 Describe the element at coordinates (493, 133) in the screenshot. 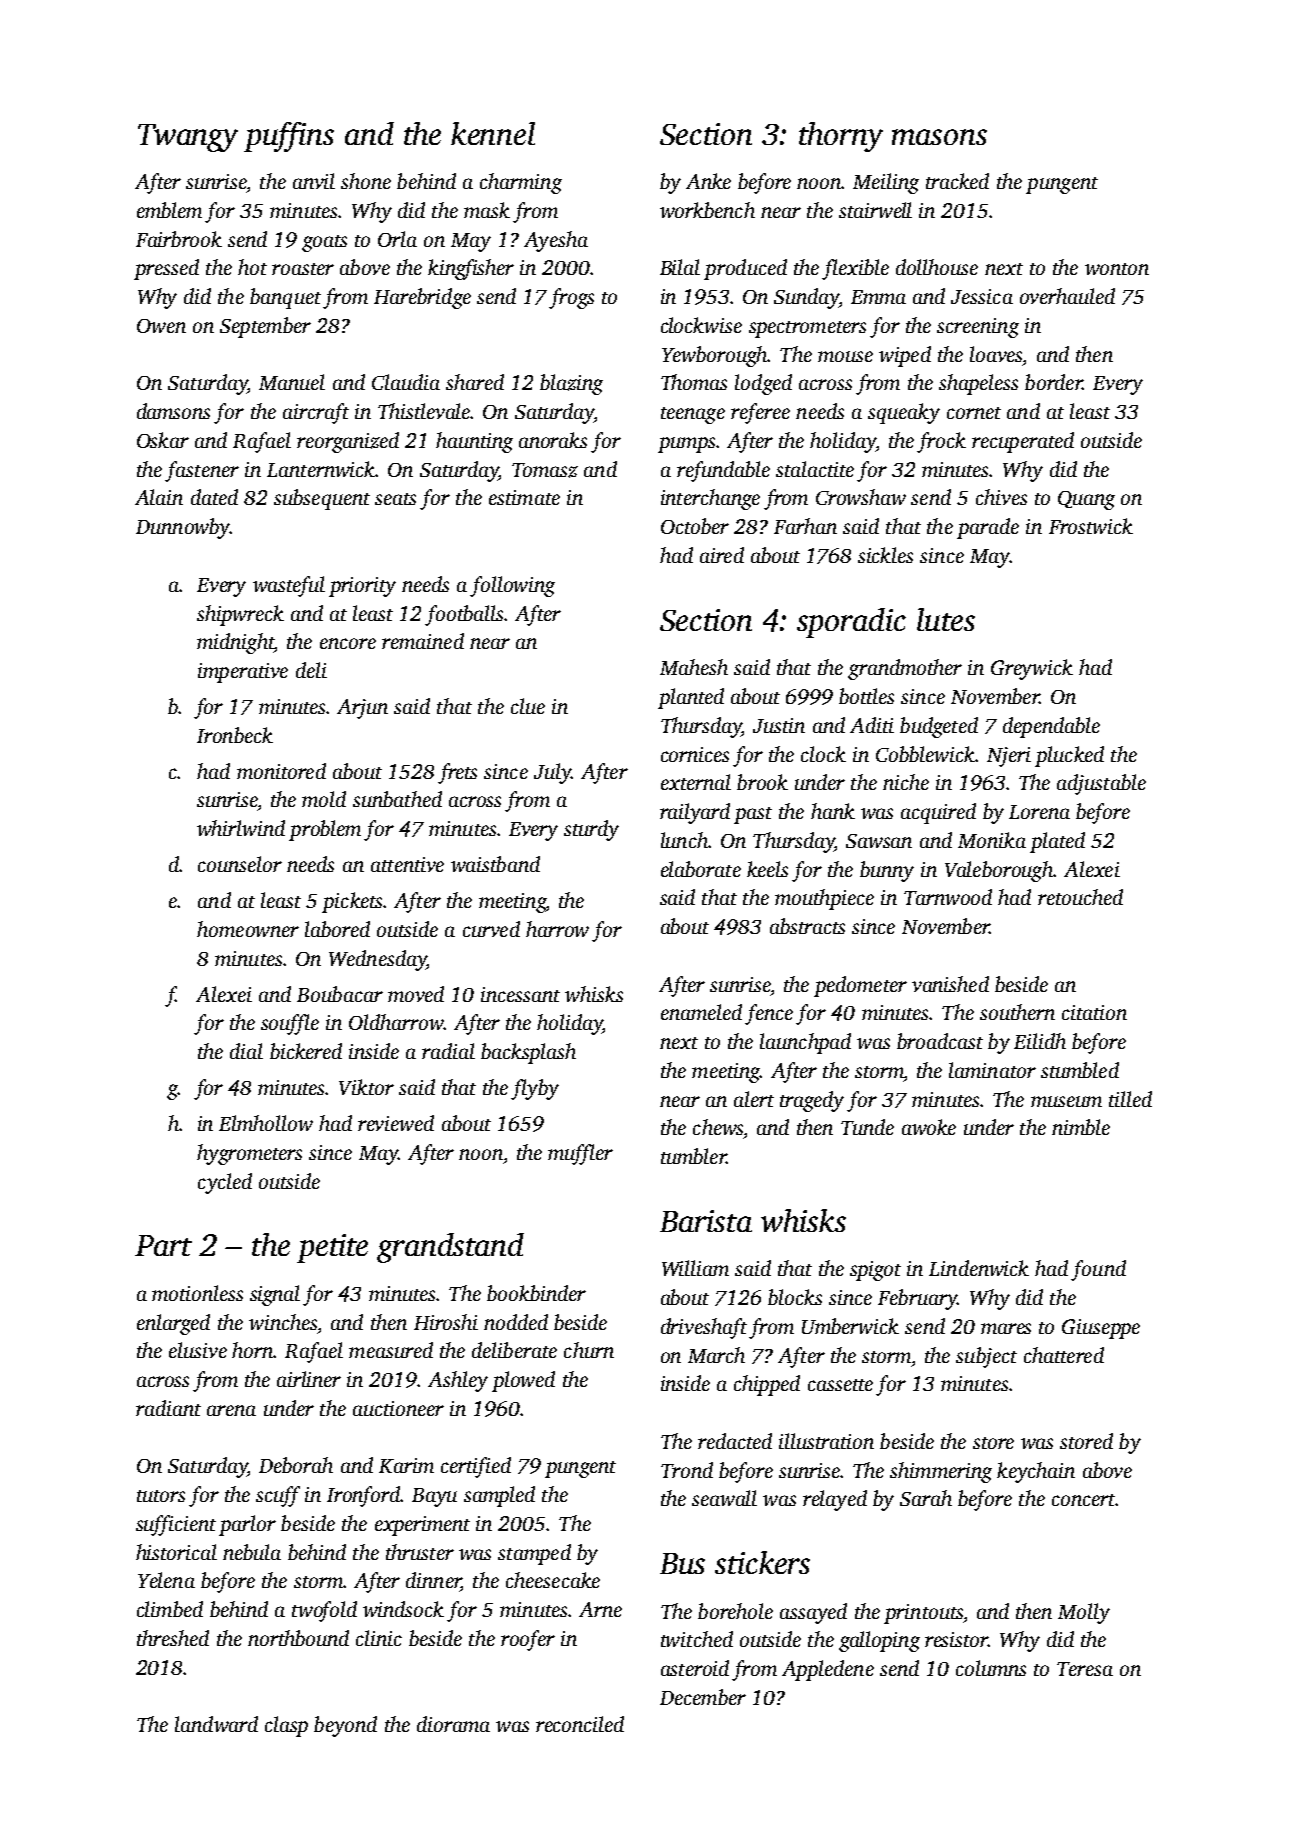

I see `kennel` at that location.
